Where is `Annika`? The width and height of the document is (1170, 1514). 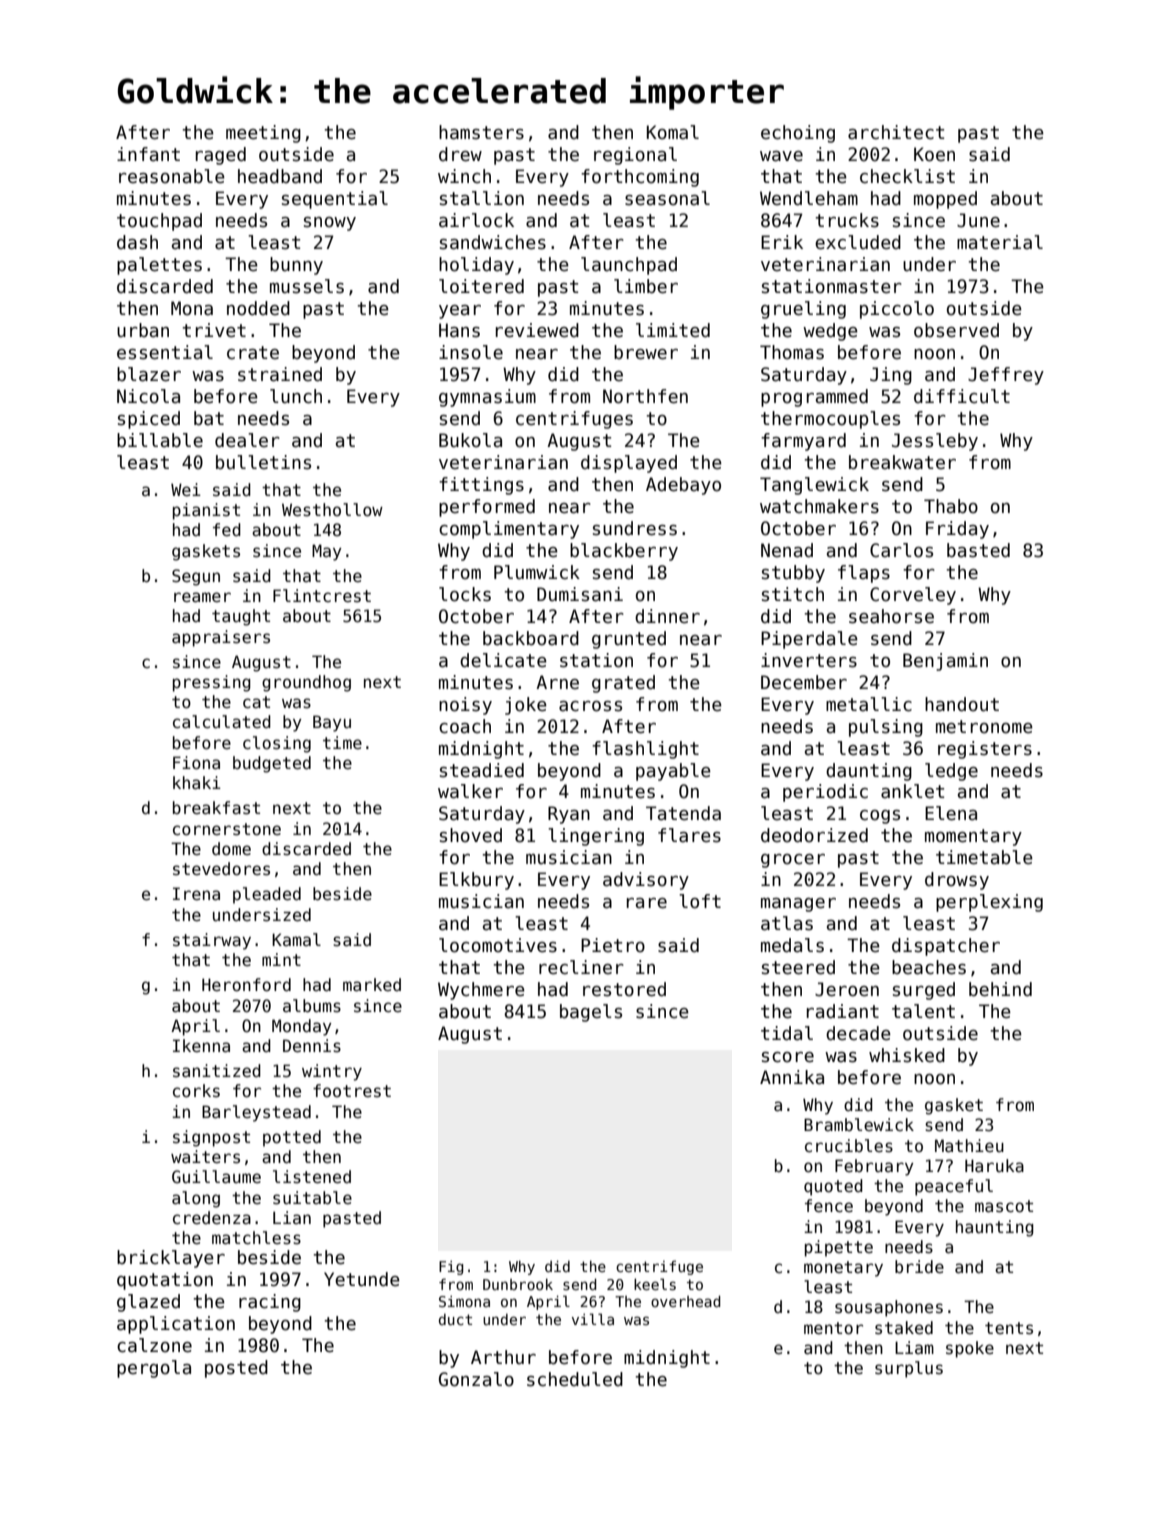 Annika is located at coordinates (792, 1077).
